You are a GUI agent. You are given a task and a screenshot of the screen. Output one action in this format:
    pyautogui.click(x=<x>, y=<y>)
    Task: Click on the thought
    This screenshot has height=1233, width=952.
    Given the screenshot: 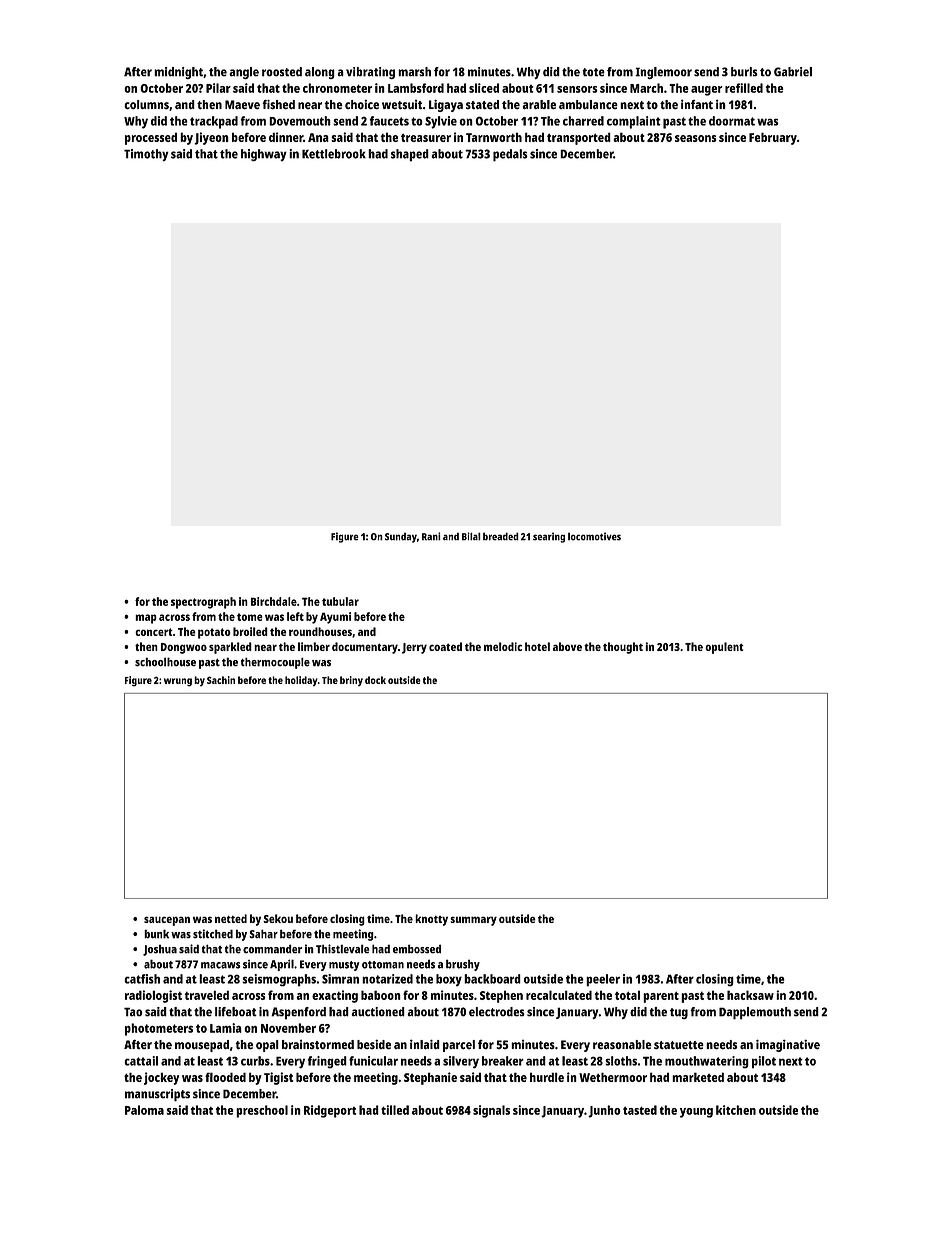 What is the action you would take?
    pyautogui.click(x=623, y=648)
